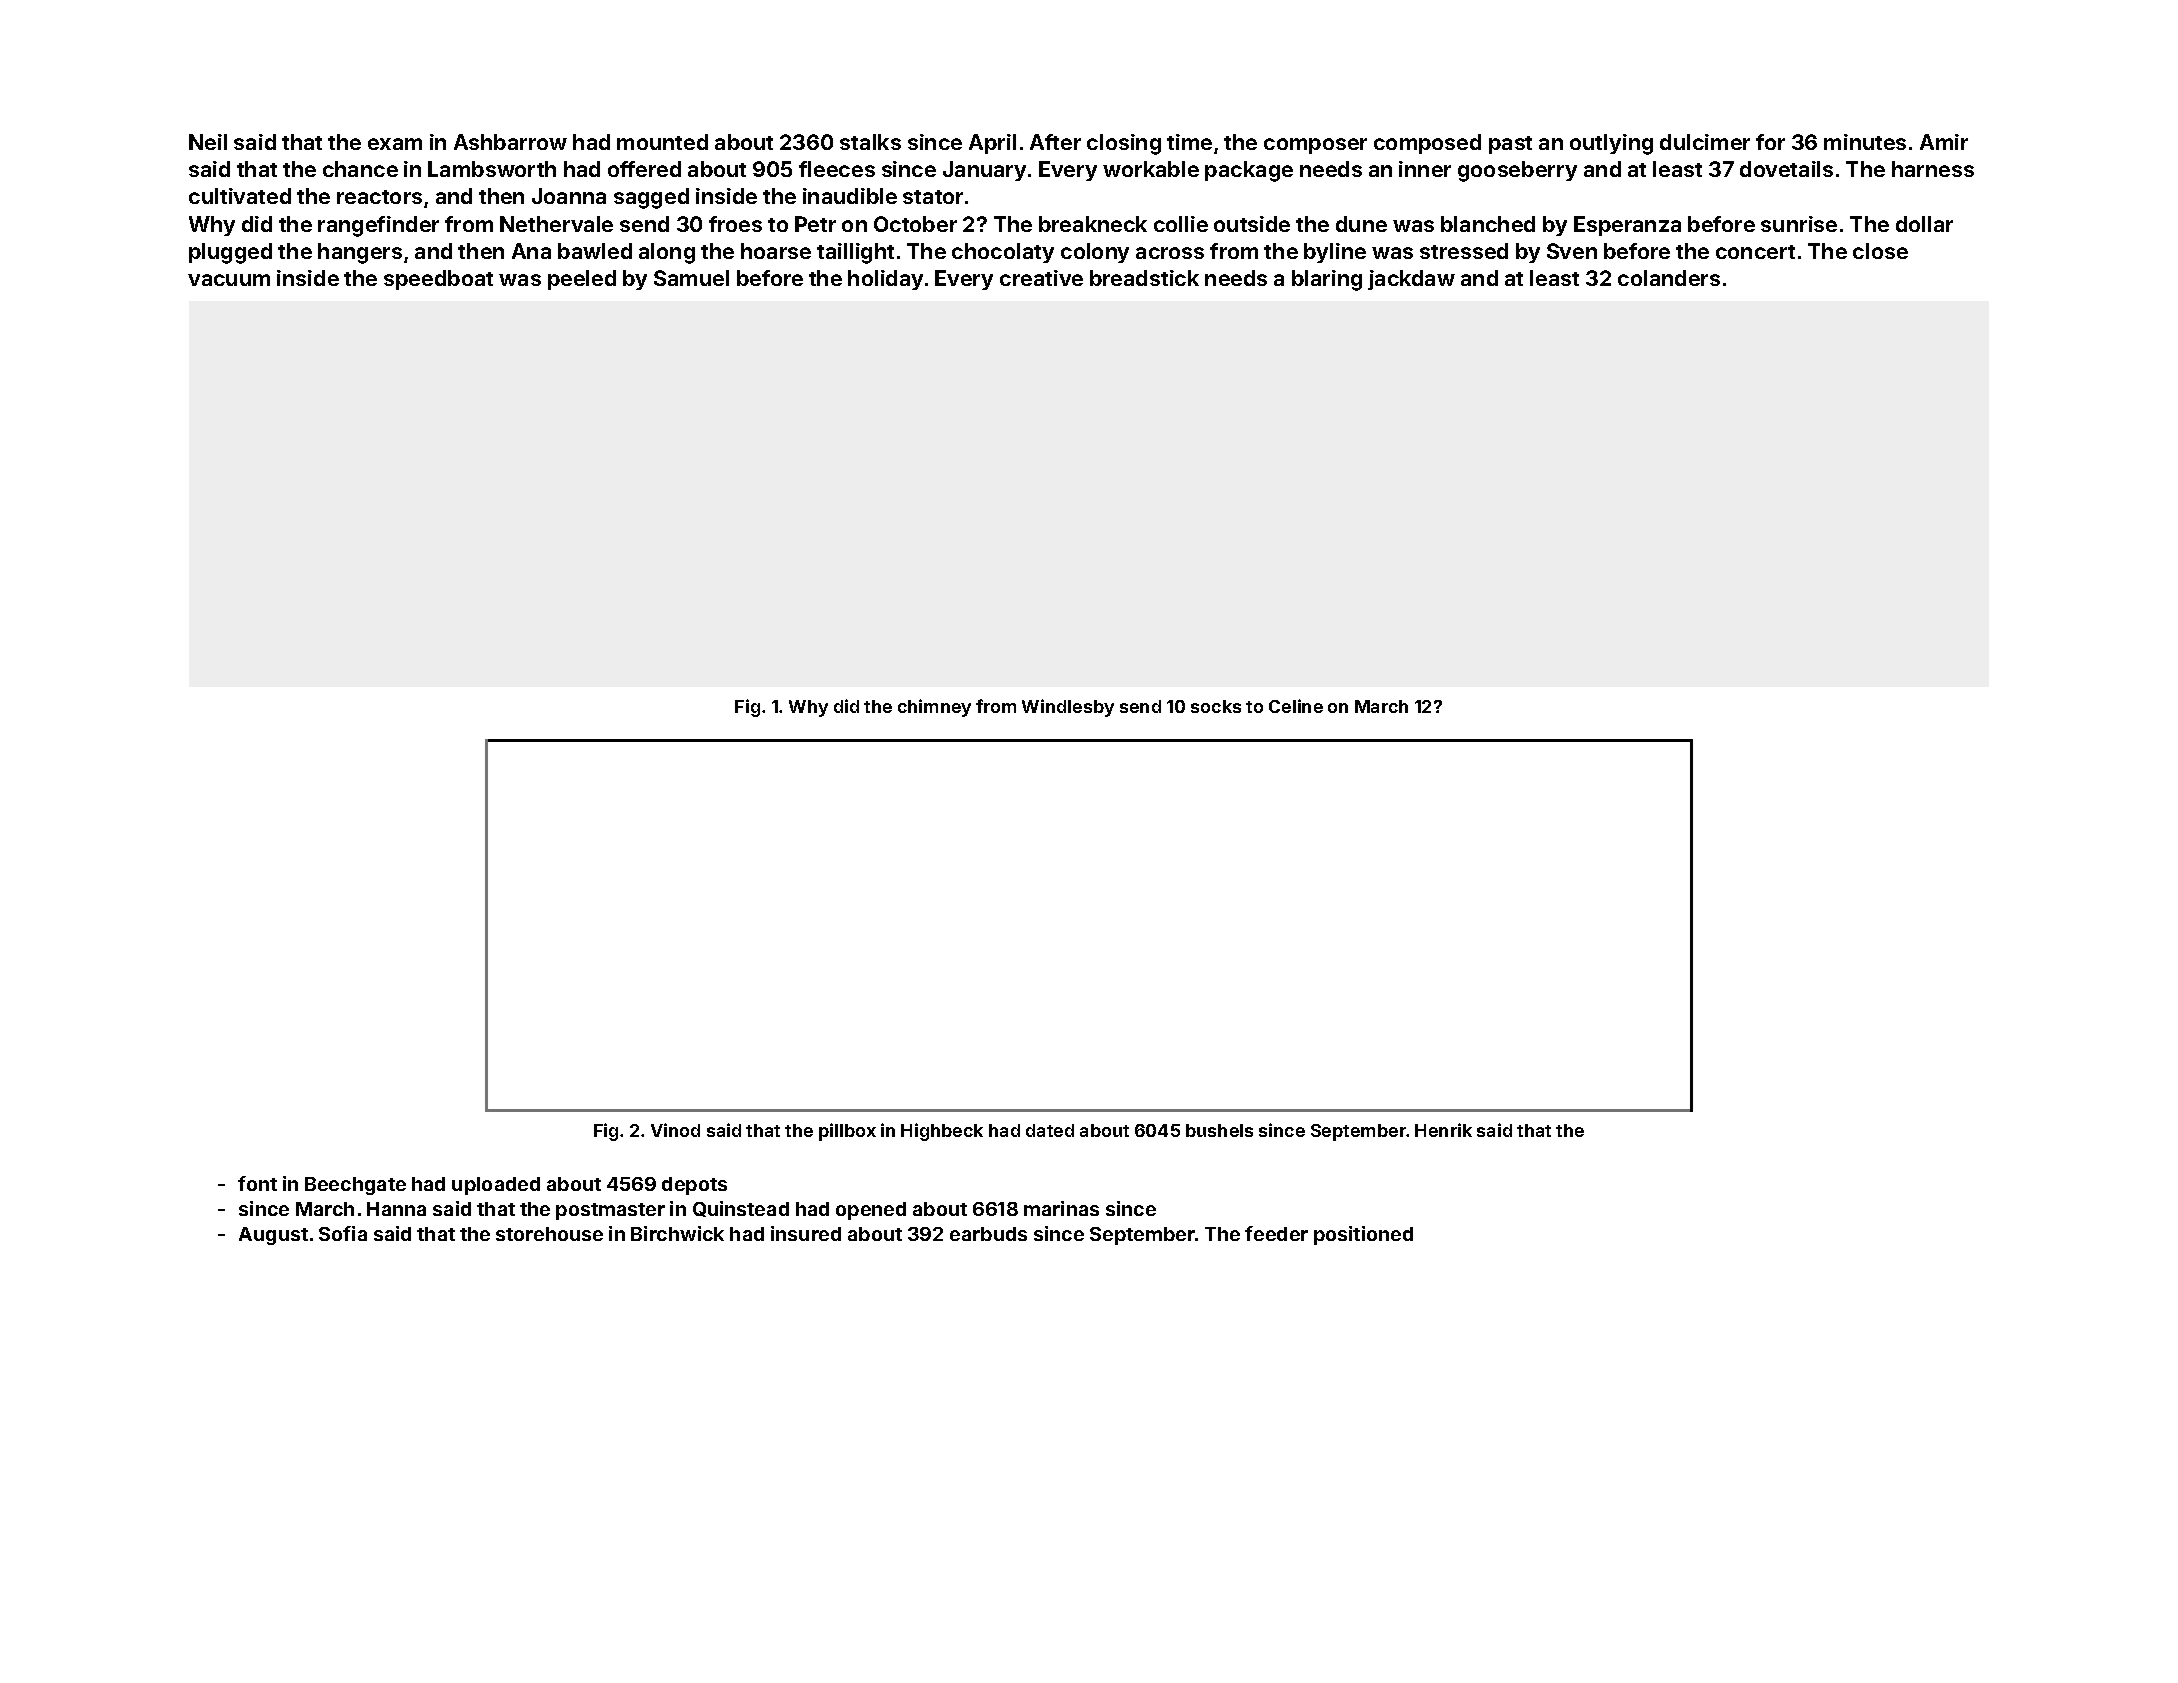 The height and width of the image is (1683, 2178). I want to click on Celine, so click(1296, 706).
